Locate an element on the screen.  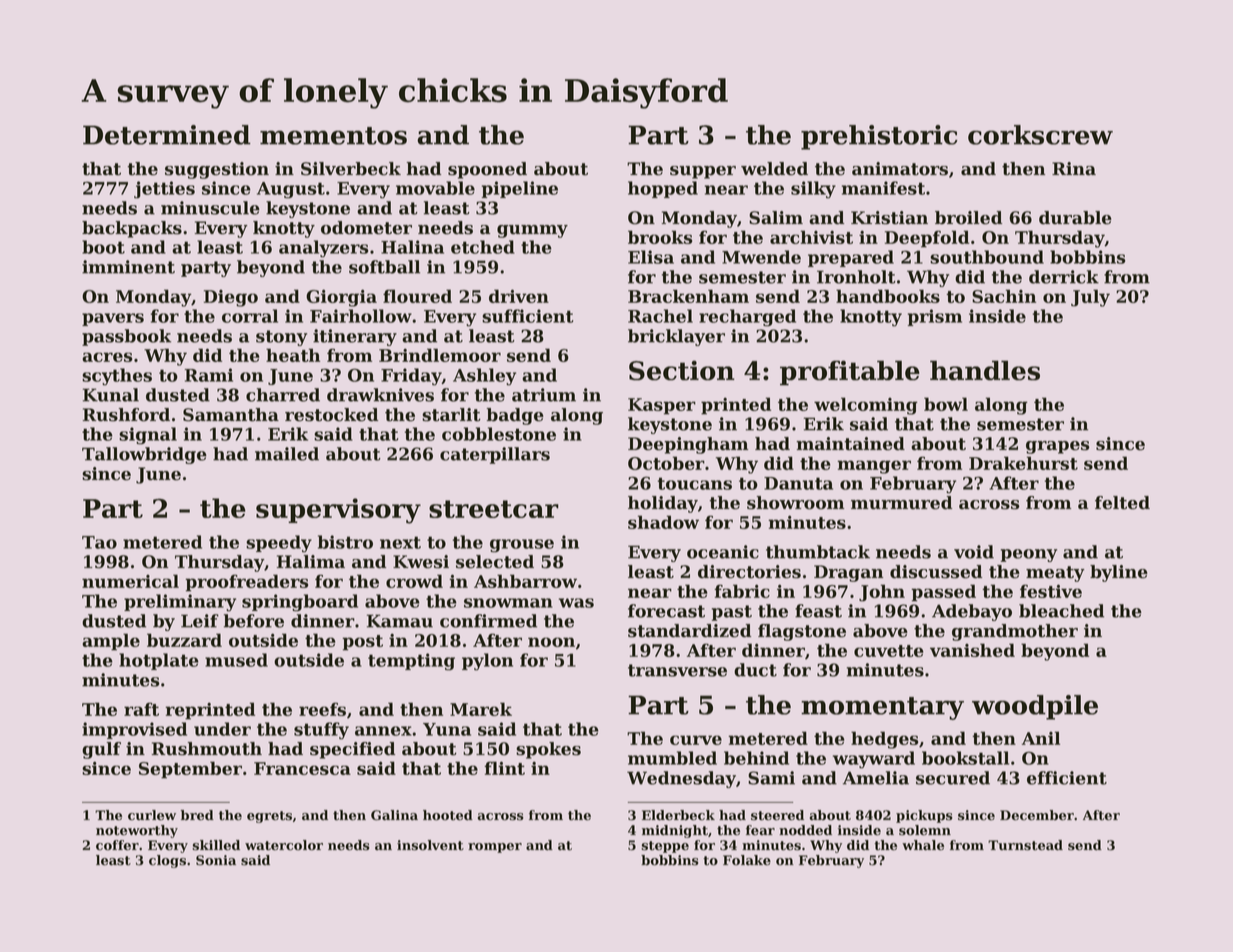
handles is located at coordinates (985, 370).
